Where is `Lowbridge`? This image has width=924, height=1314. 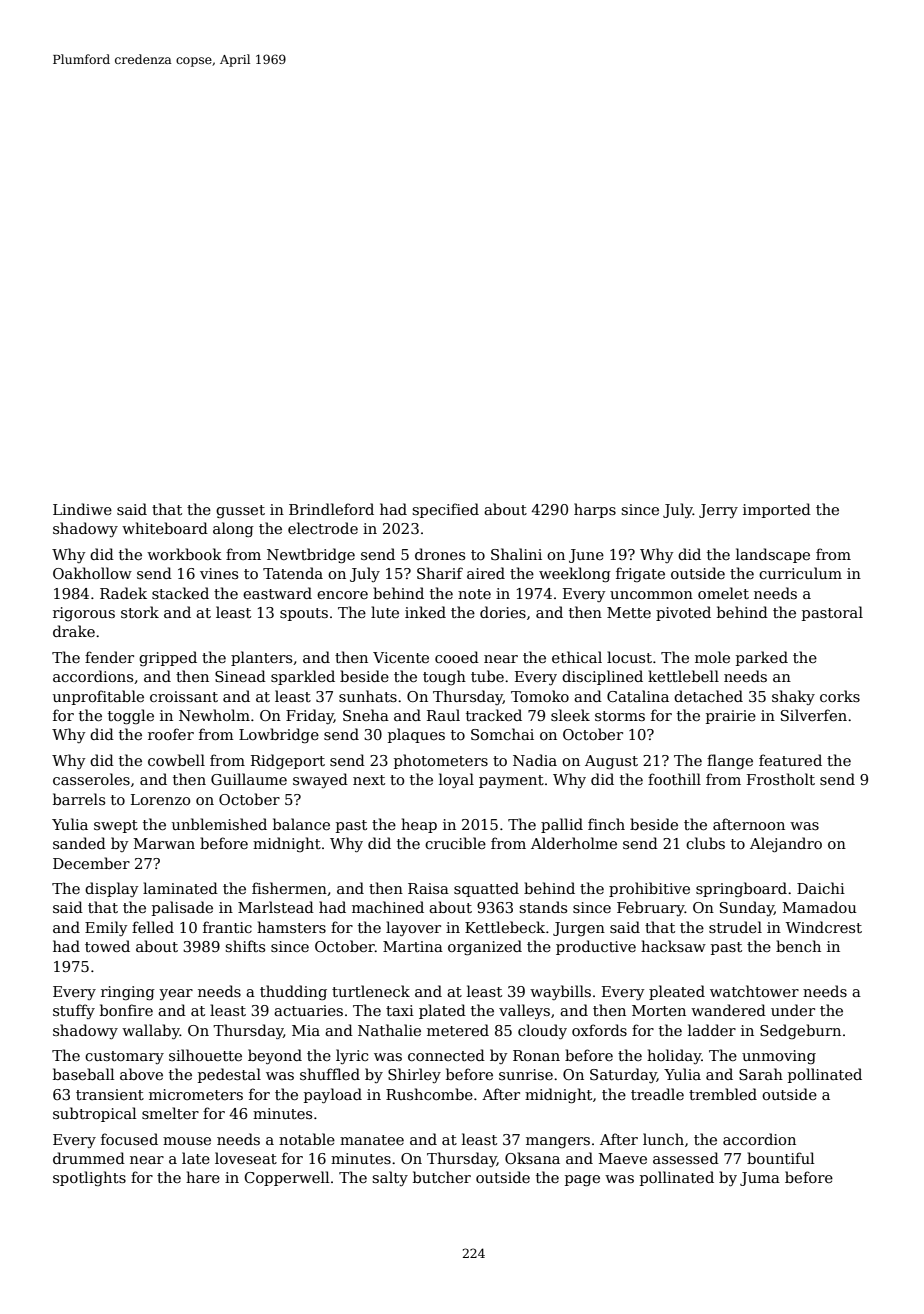
Lowbridge is located at coordinates (279, 735).
